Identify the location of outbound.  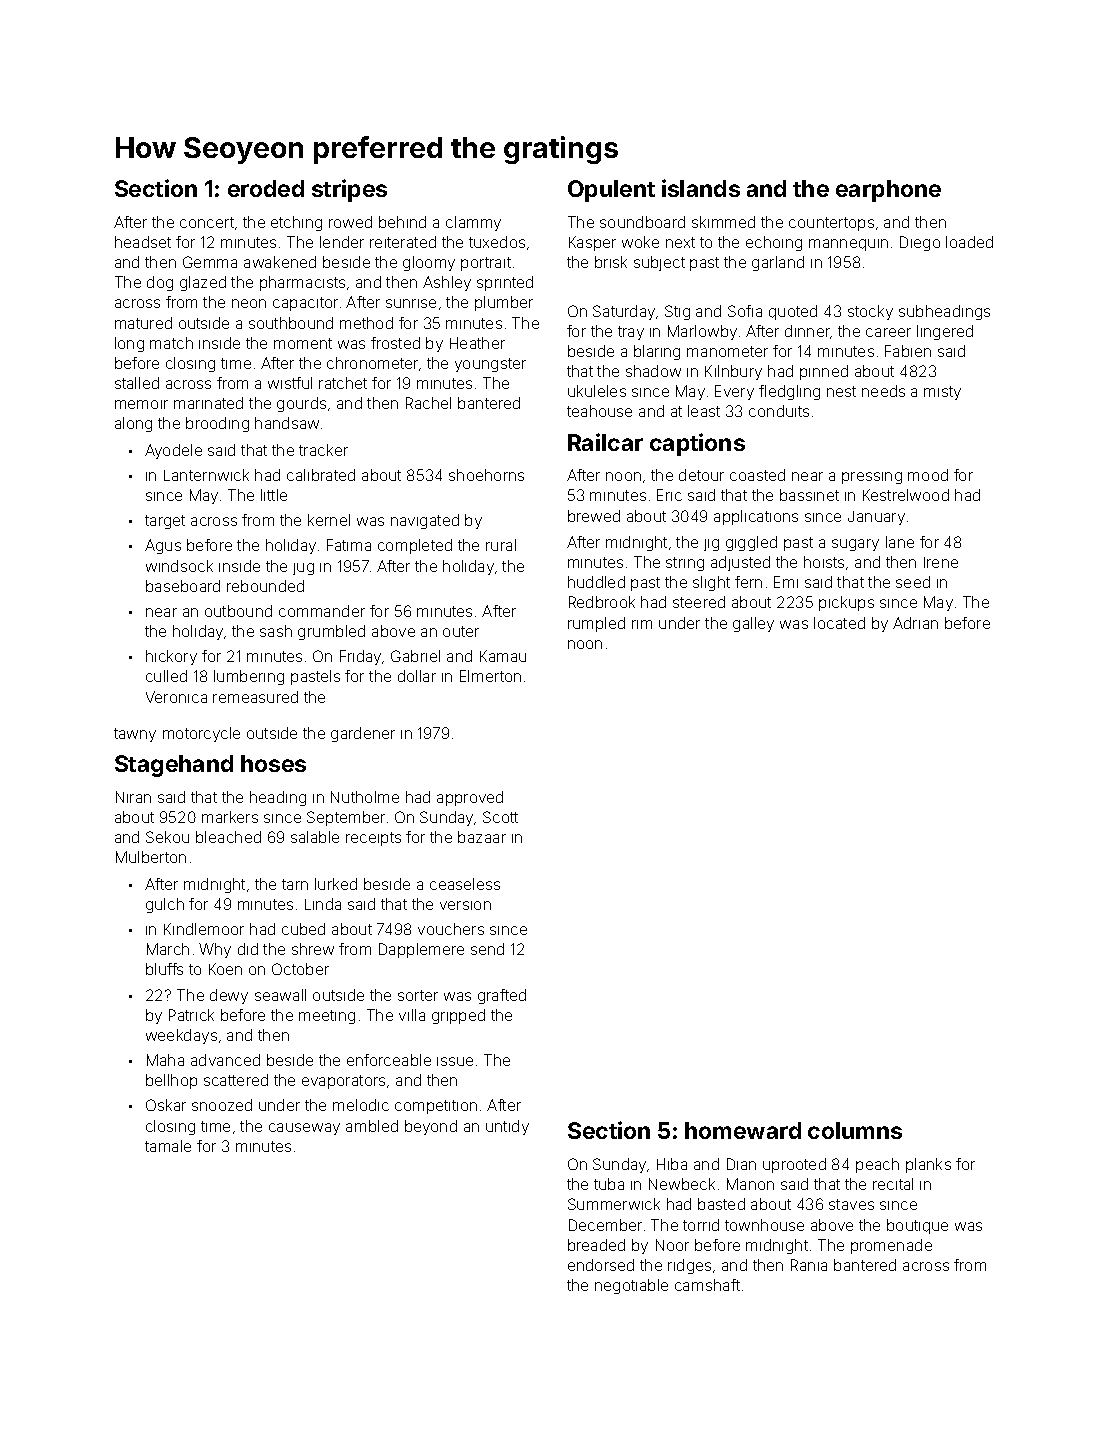
(238, 611).
